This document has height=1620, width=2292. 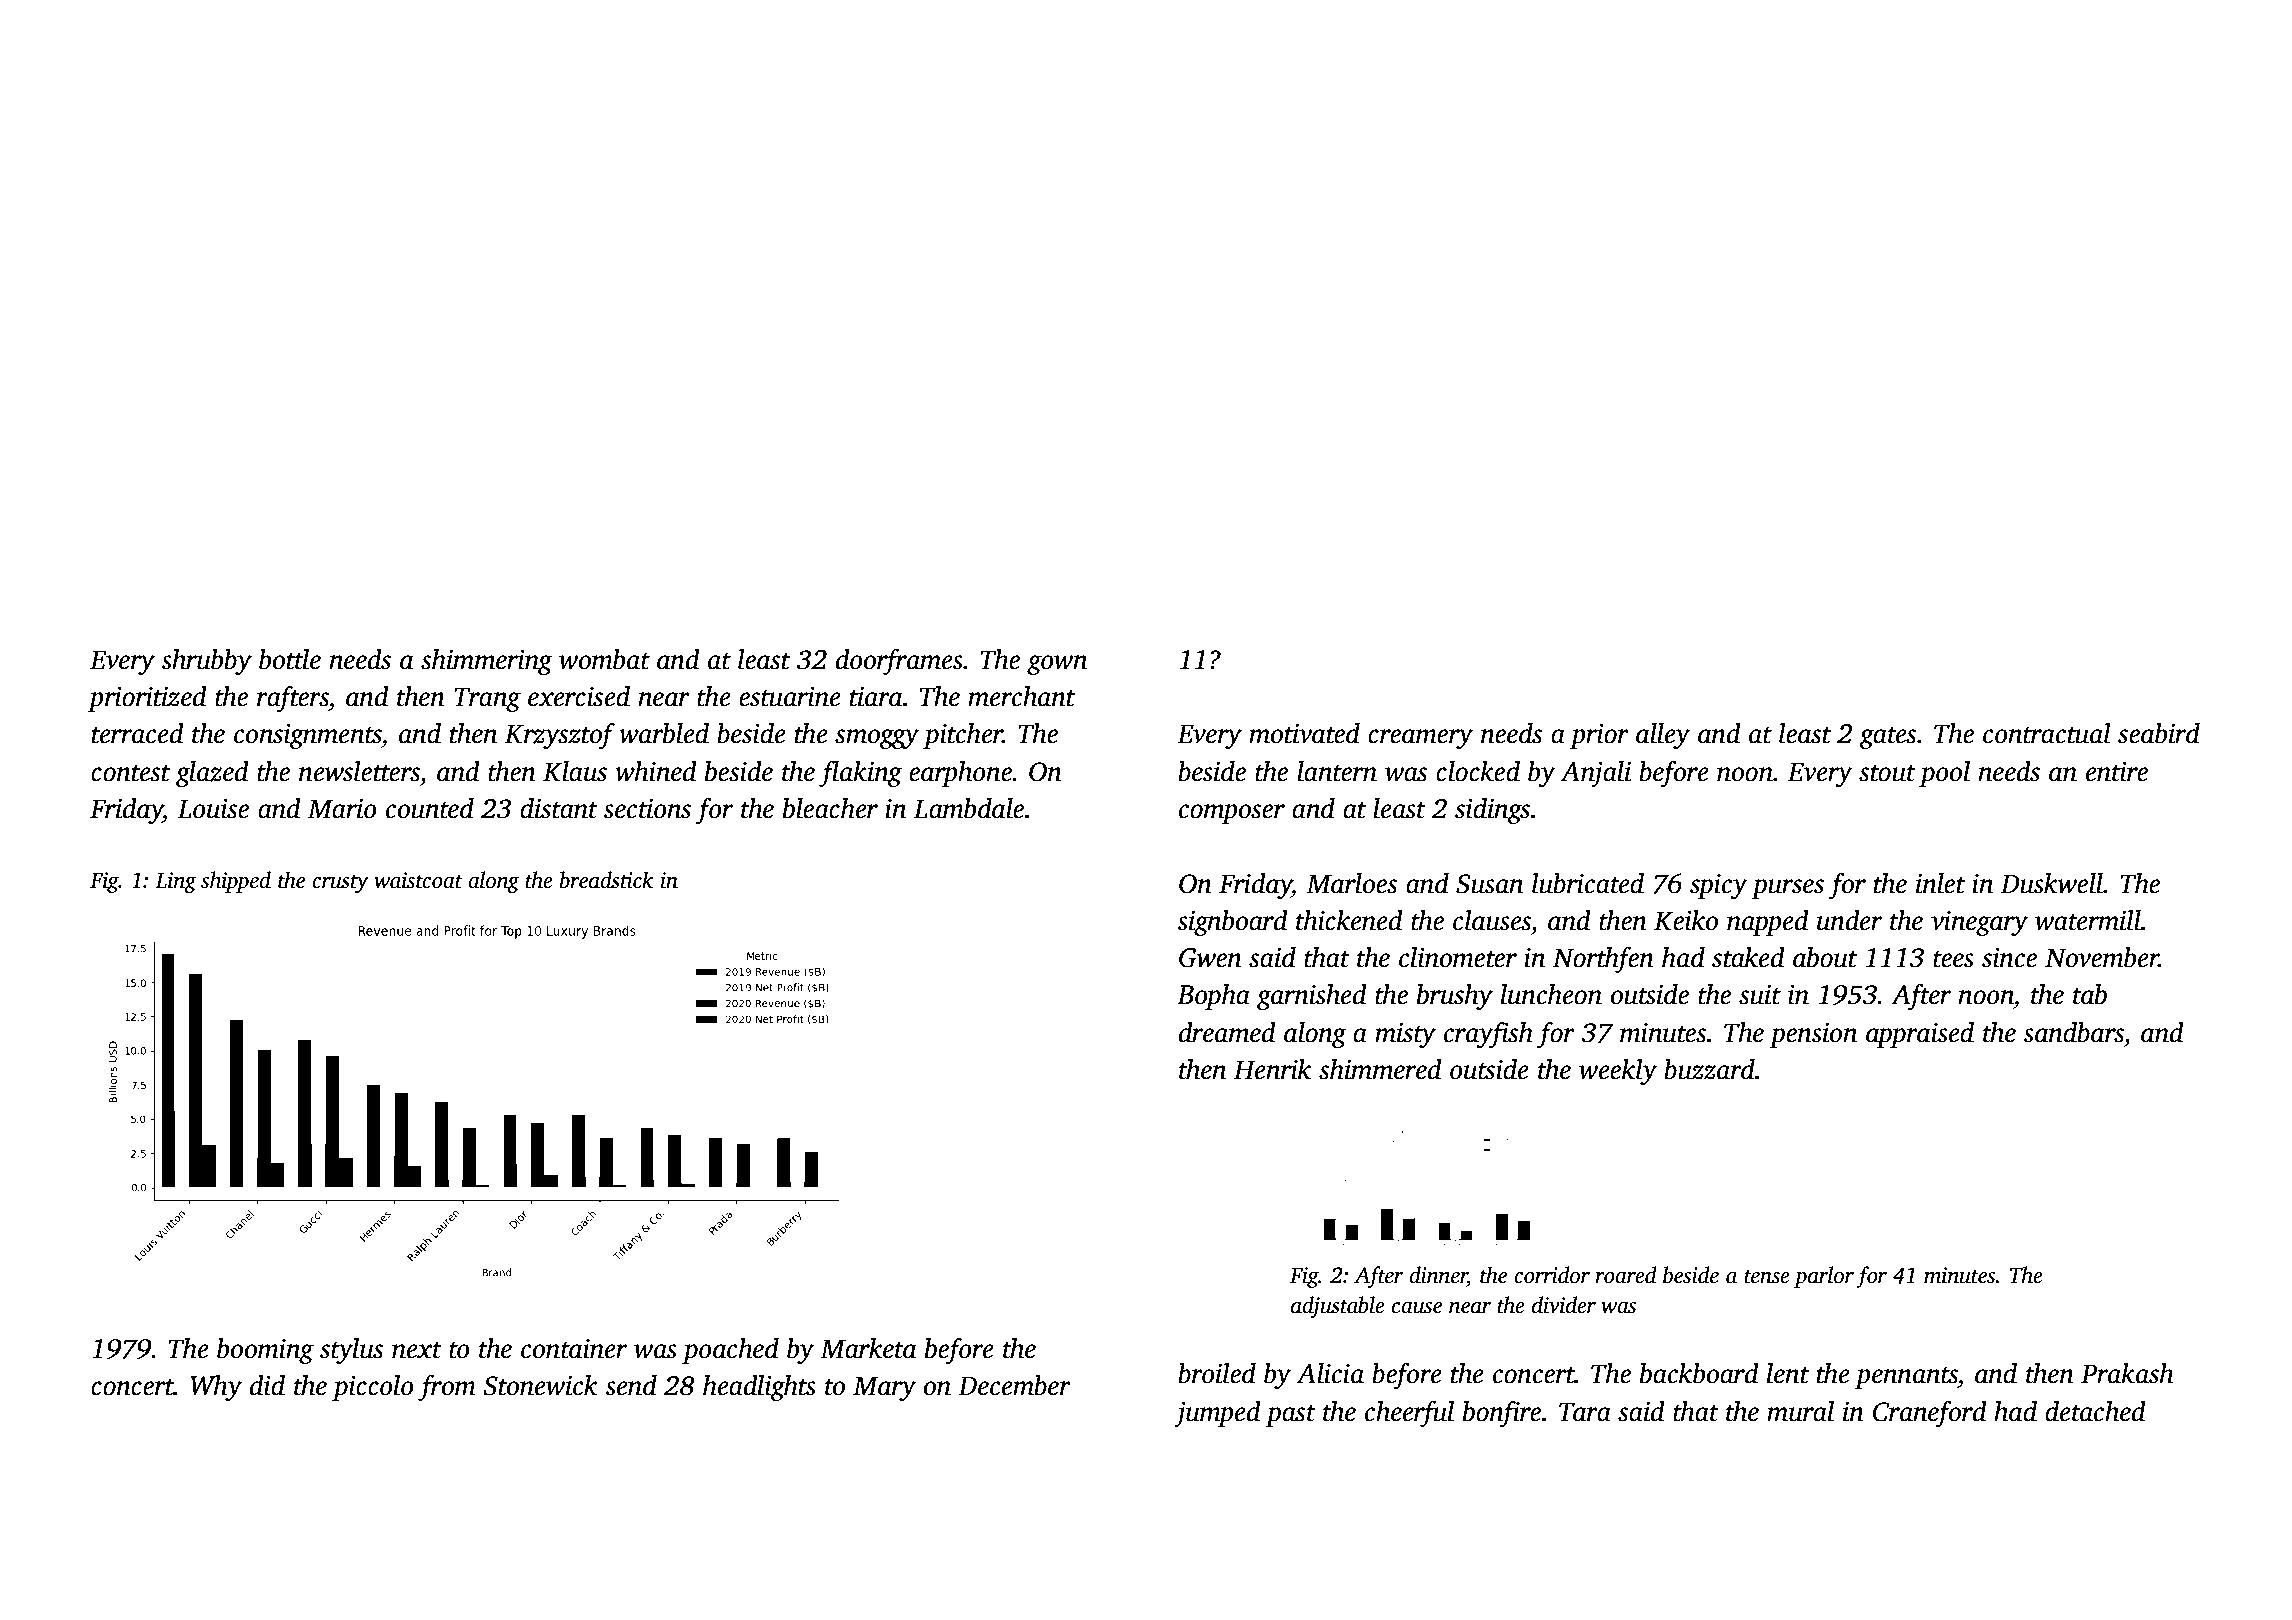 I want to click on booming, so click(x=265, y=1351).
